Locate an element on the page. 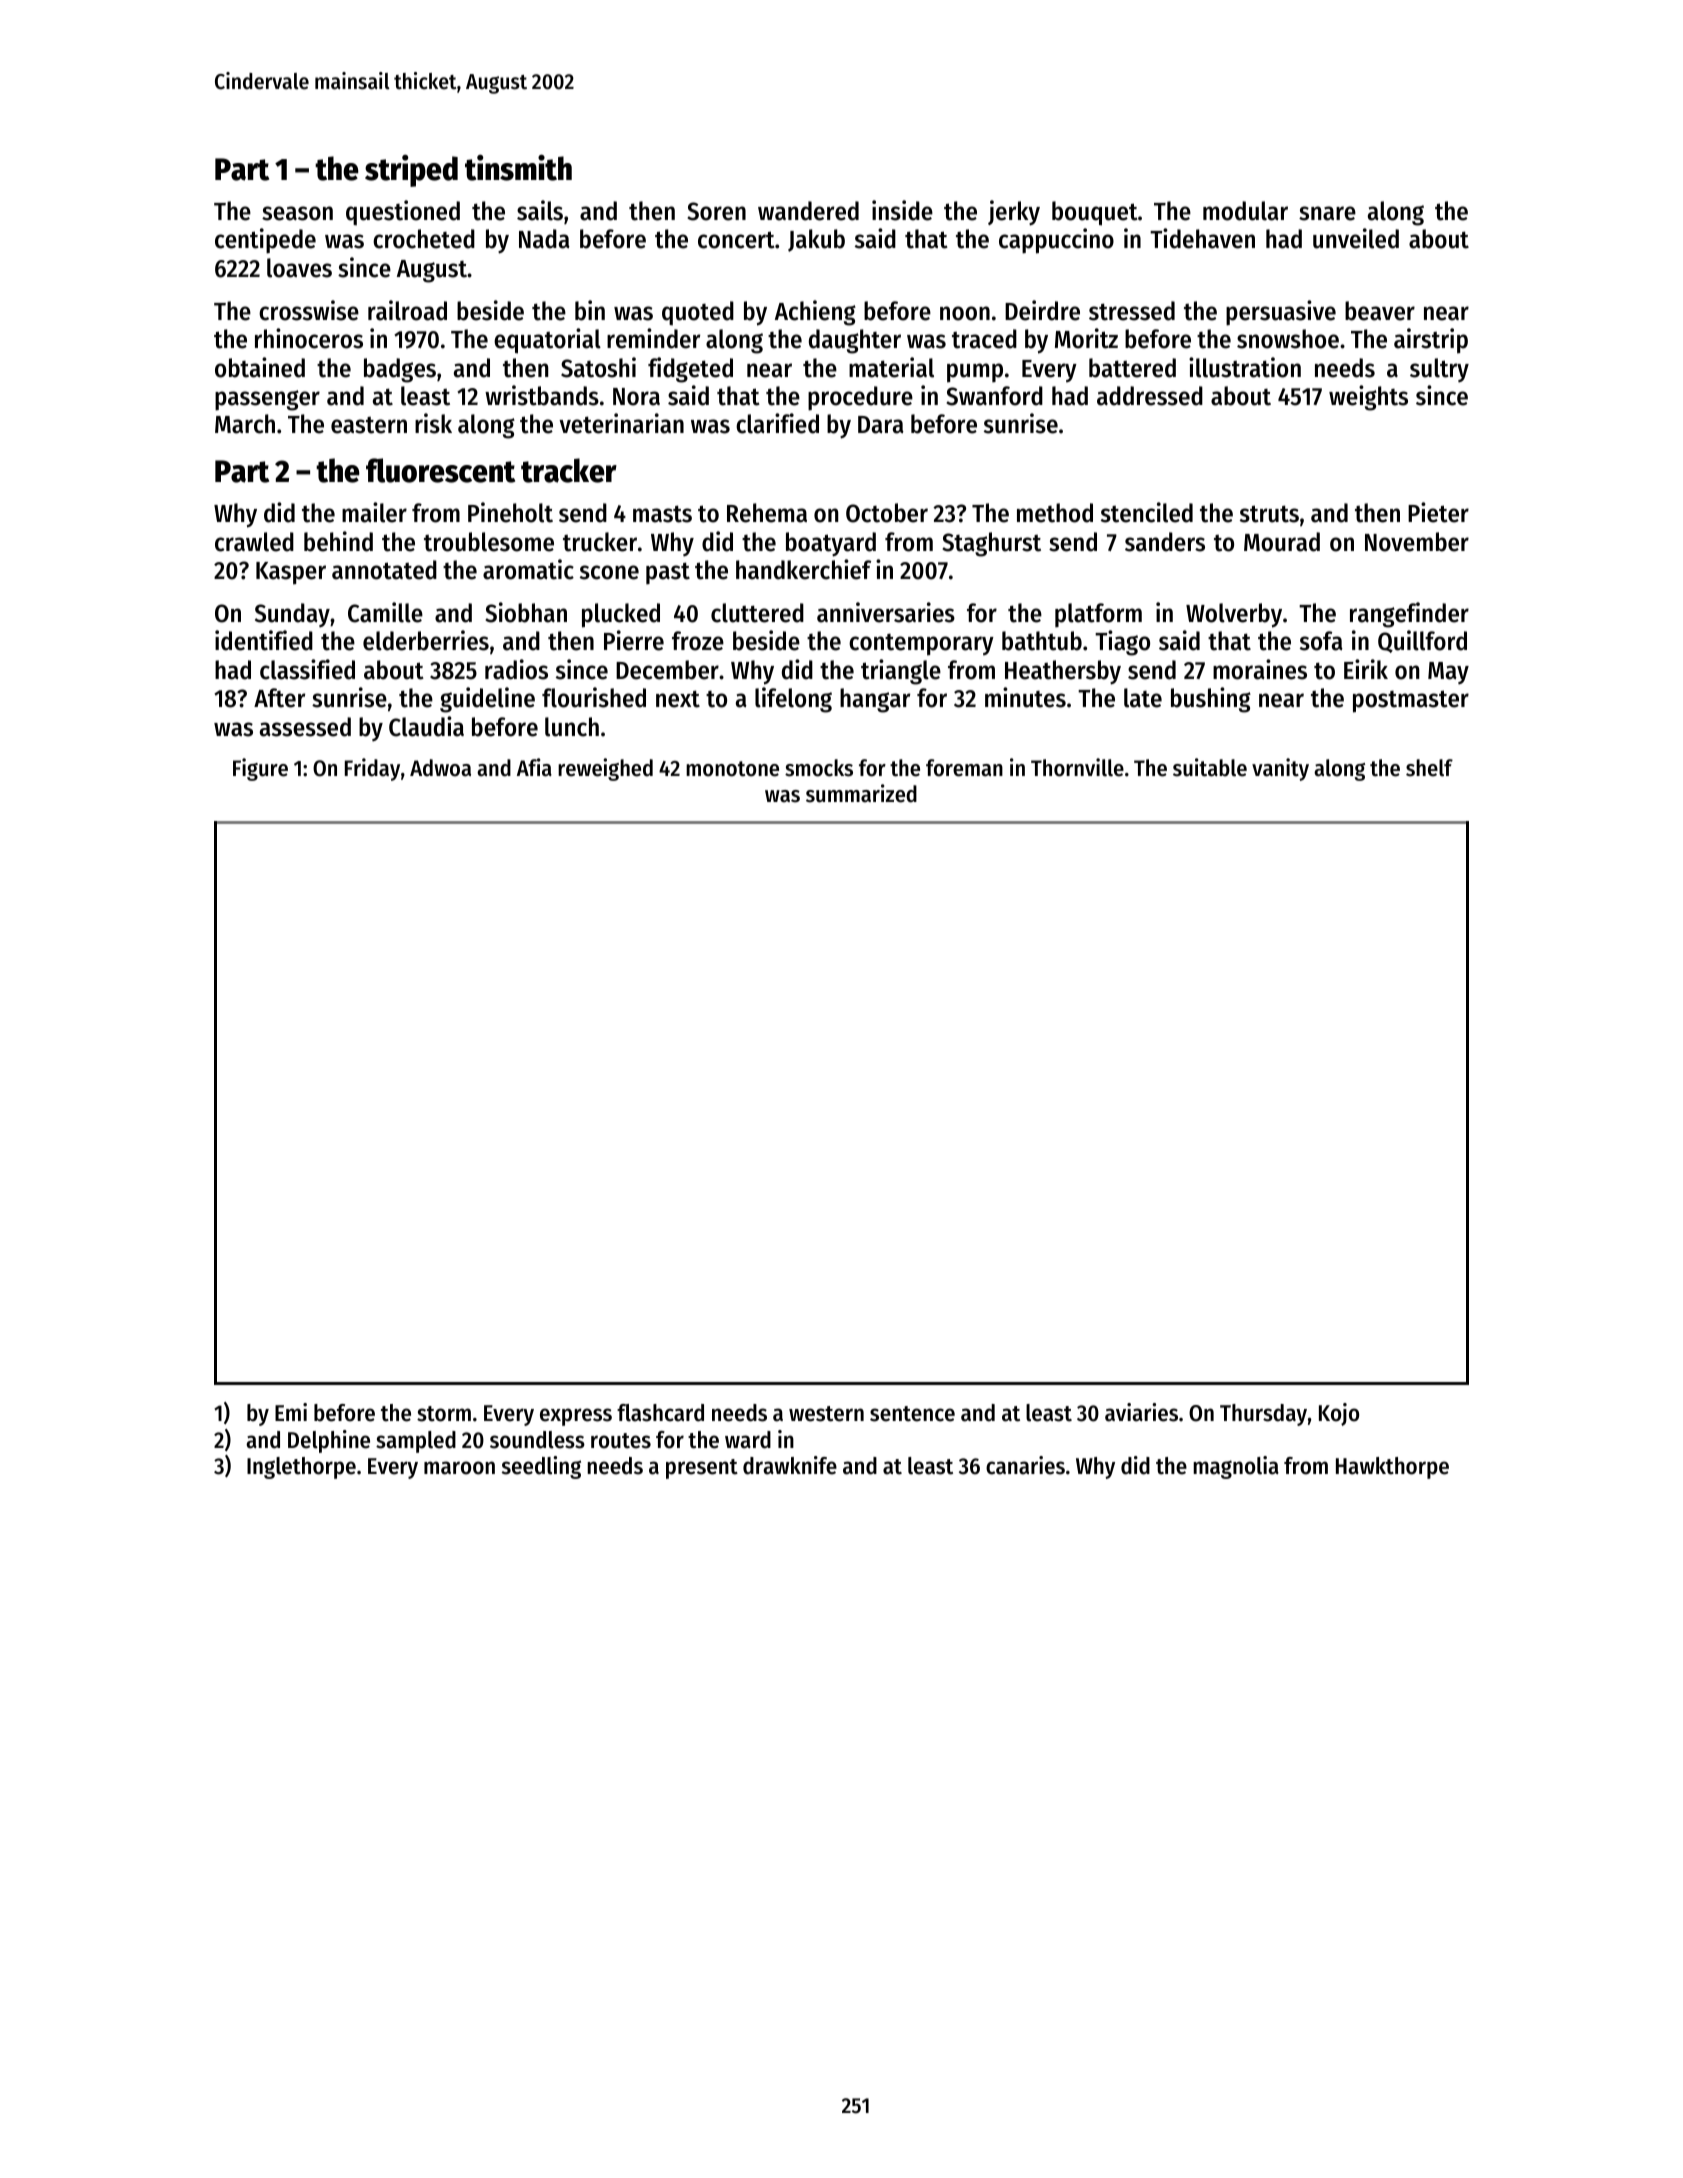 This image has width=1683, height=2178. jerky is located at coordinates (1014, 213).
